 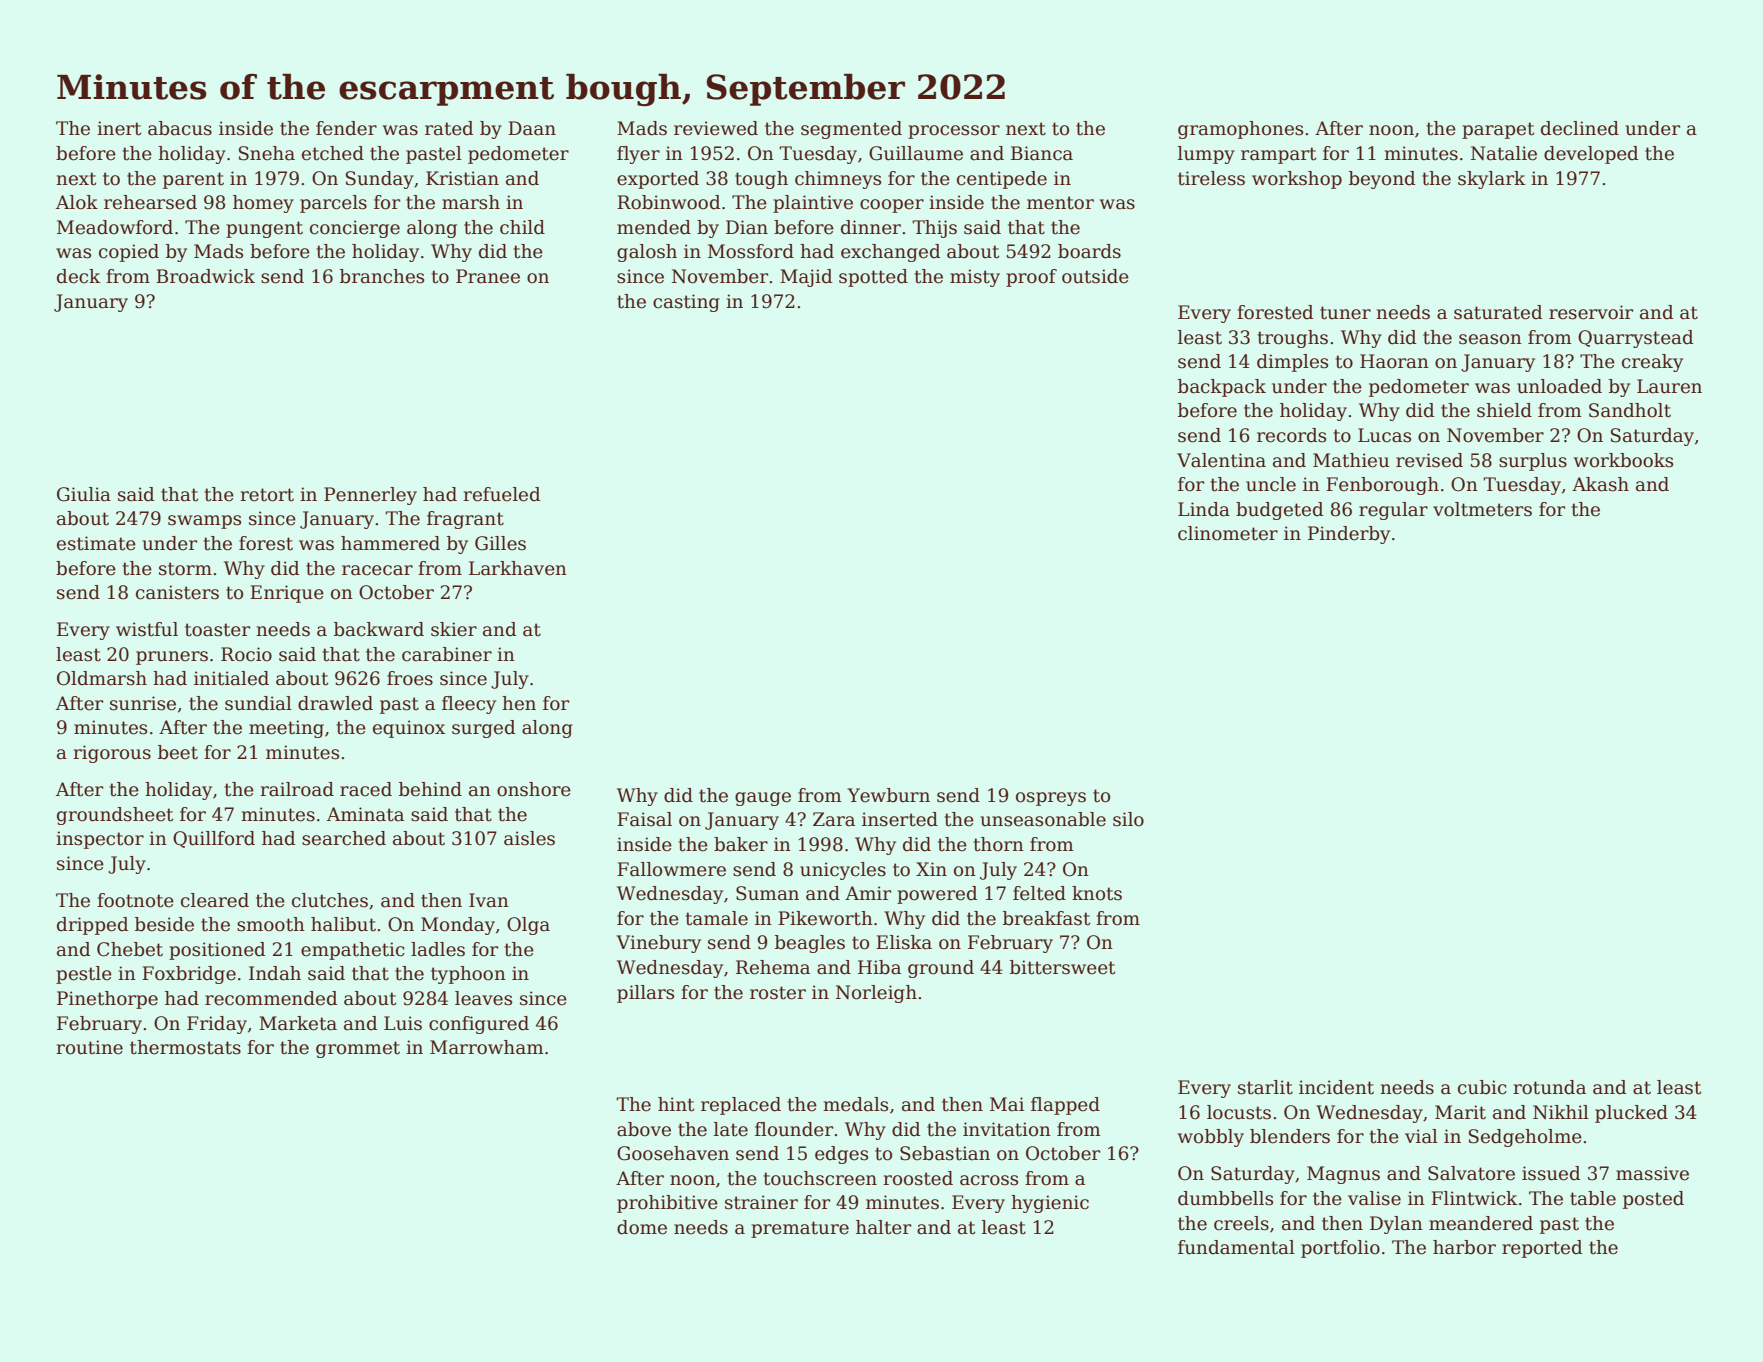 I want to click on incident, so click(x=1336, y=1087).
